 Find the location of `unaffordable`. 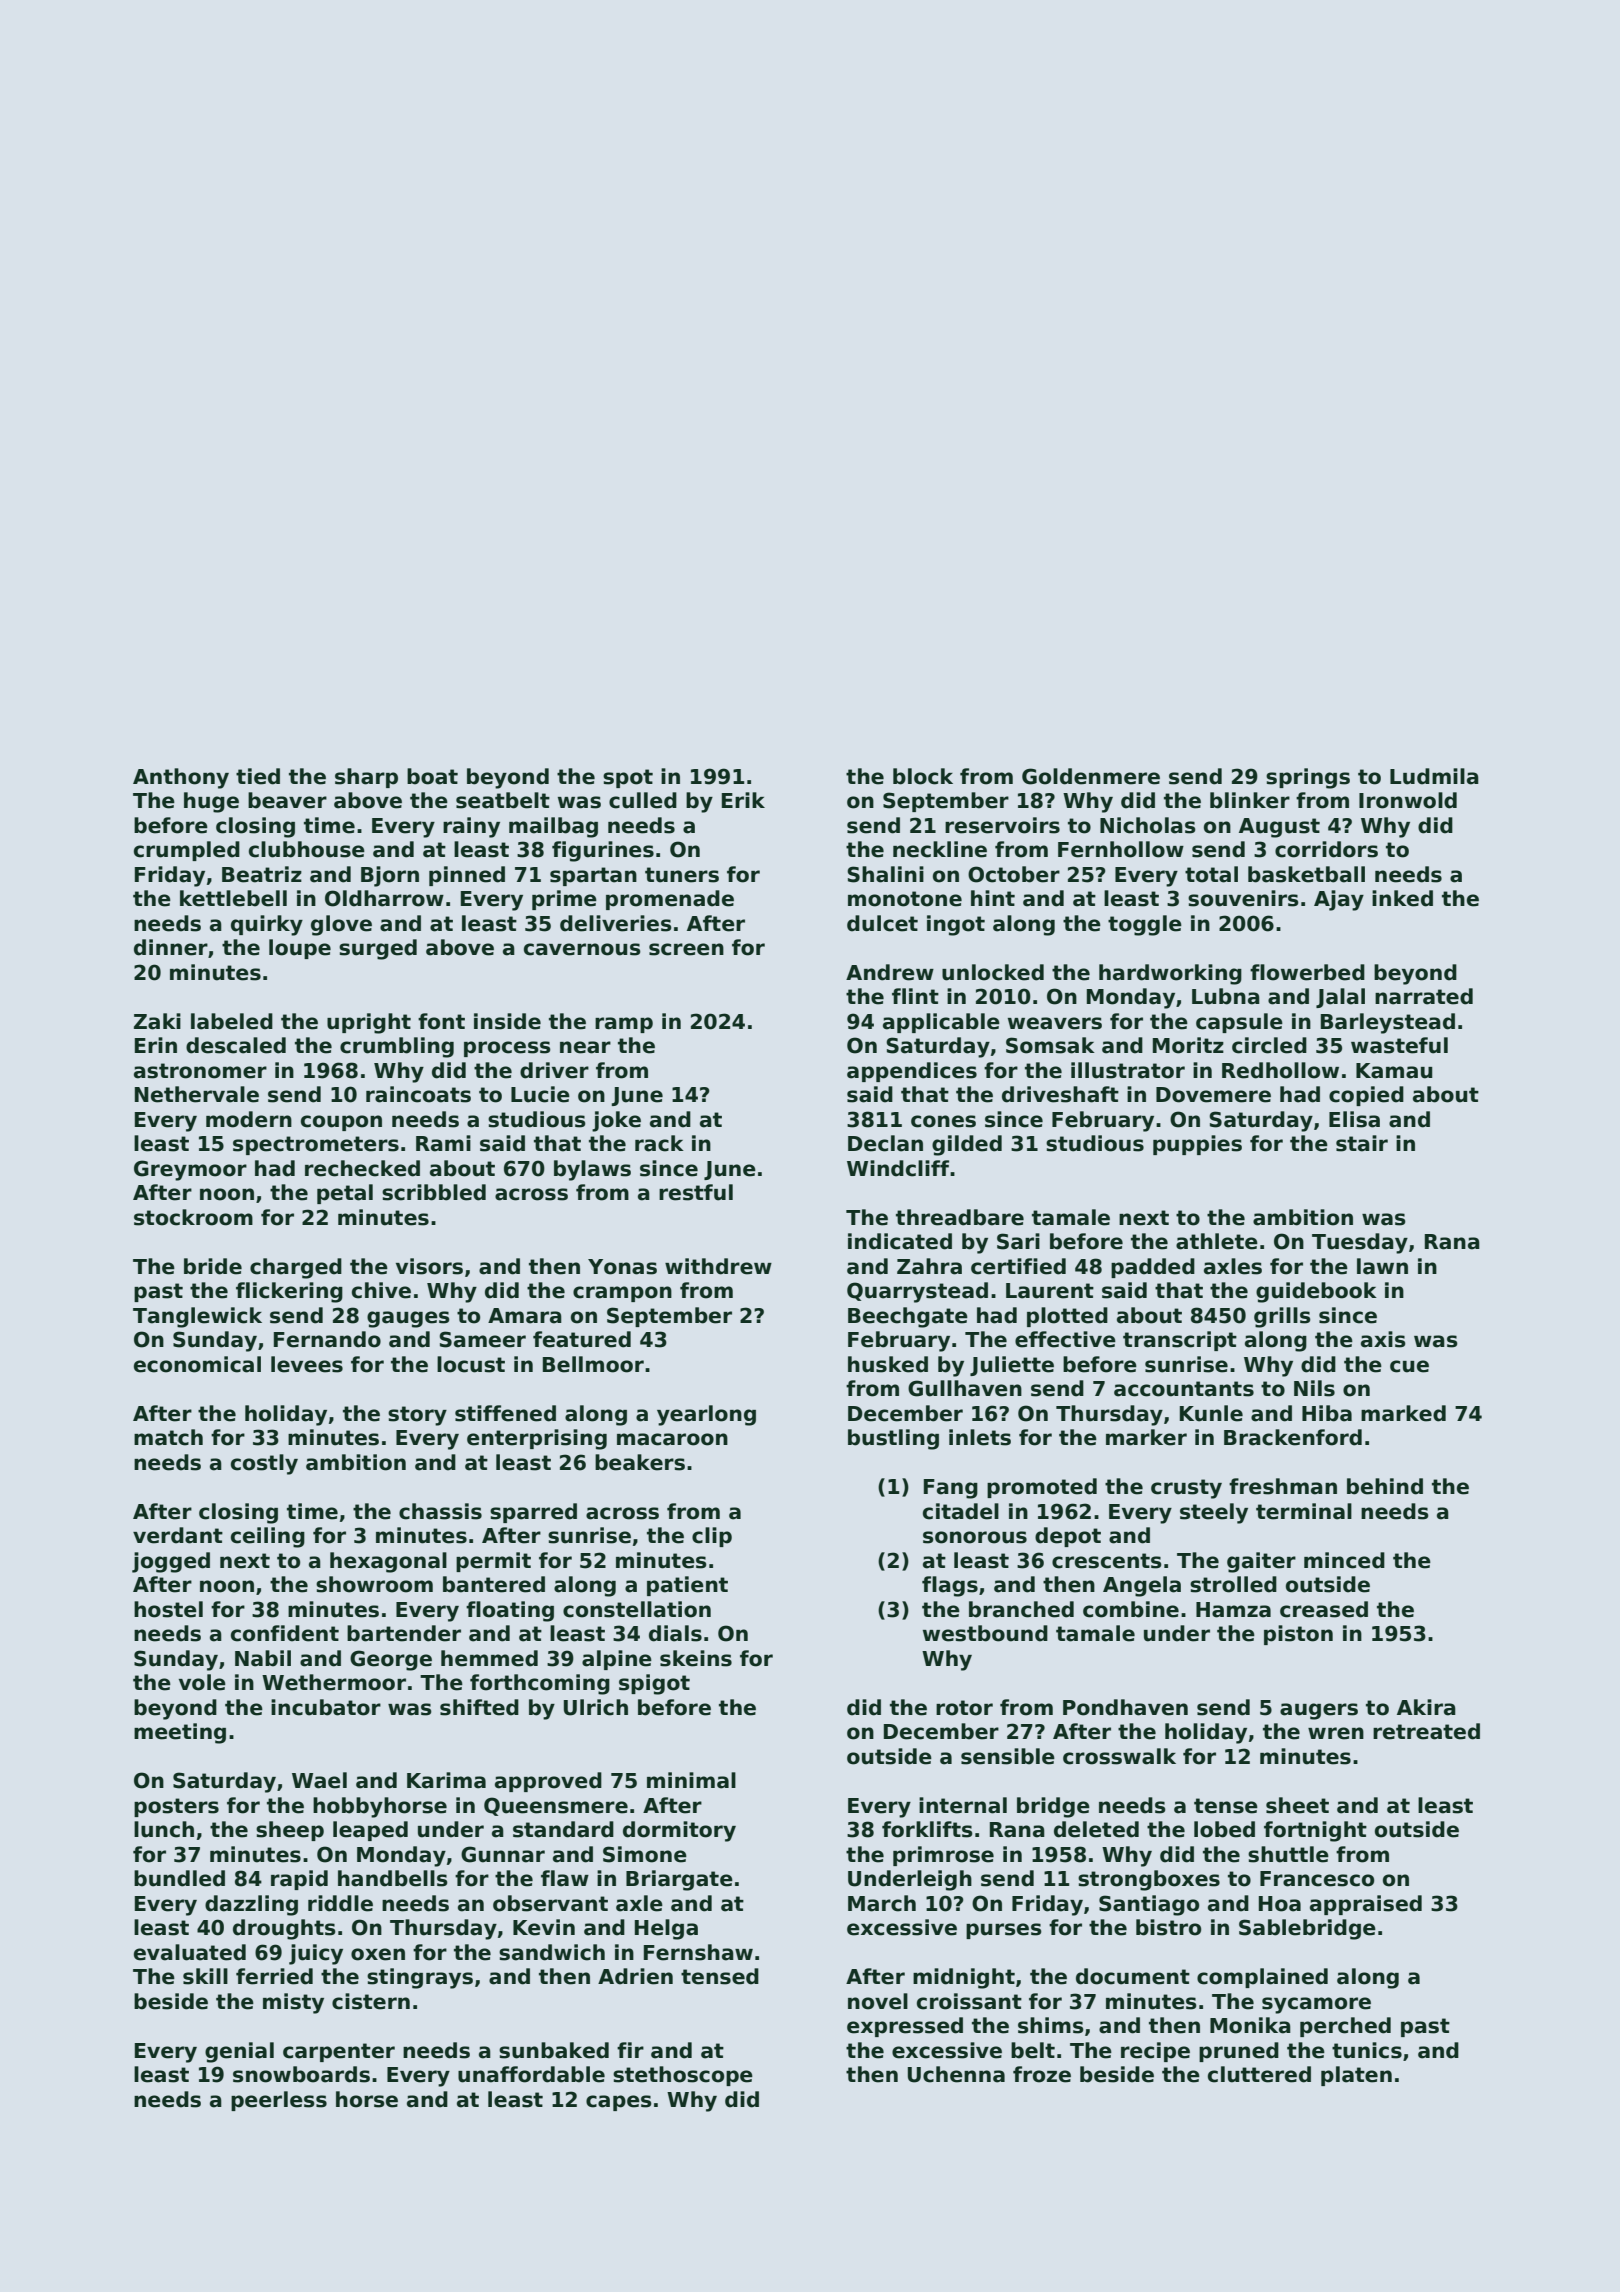

unaffordable is located at coordinates (531, 2074).
